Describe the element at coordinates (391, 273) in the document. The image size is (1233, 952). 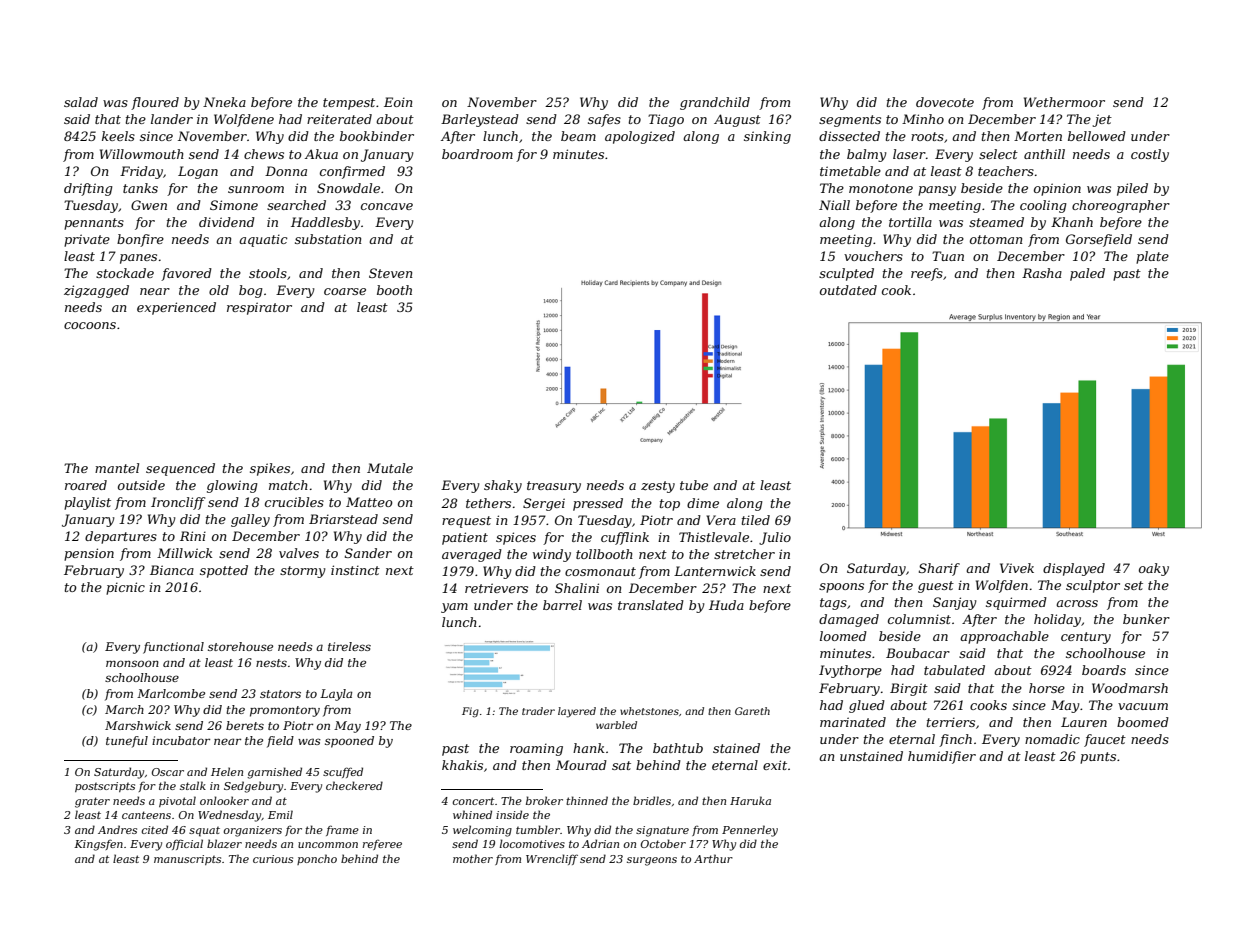
I see `Steven` at that location.
